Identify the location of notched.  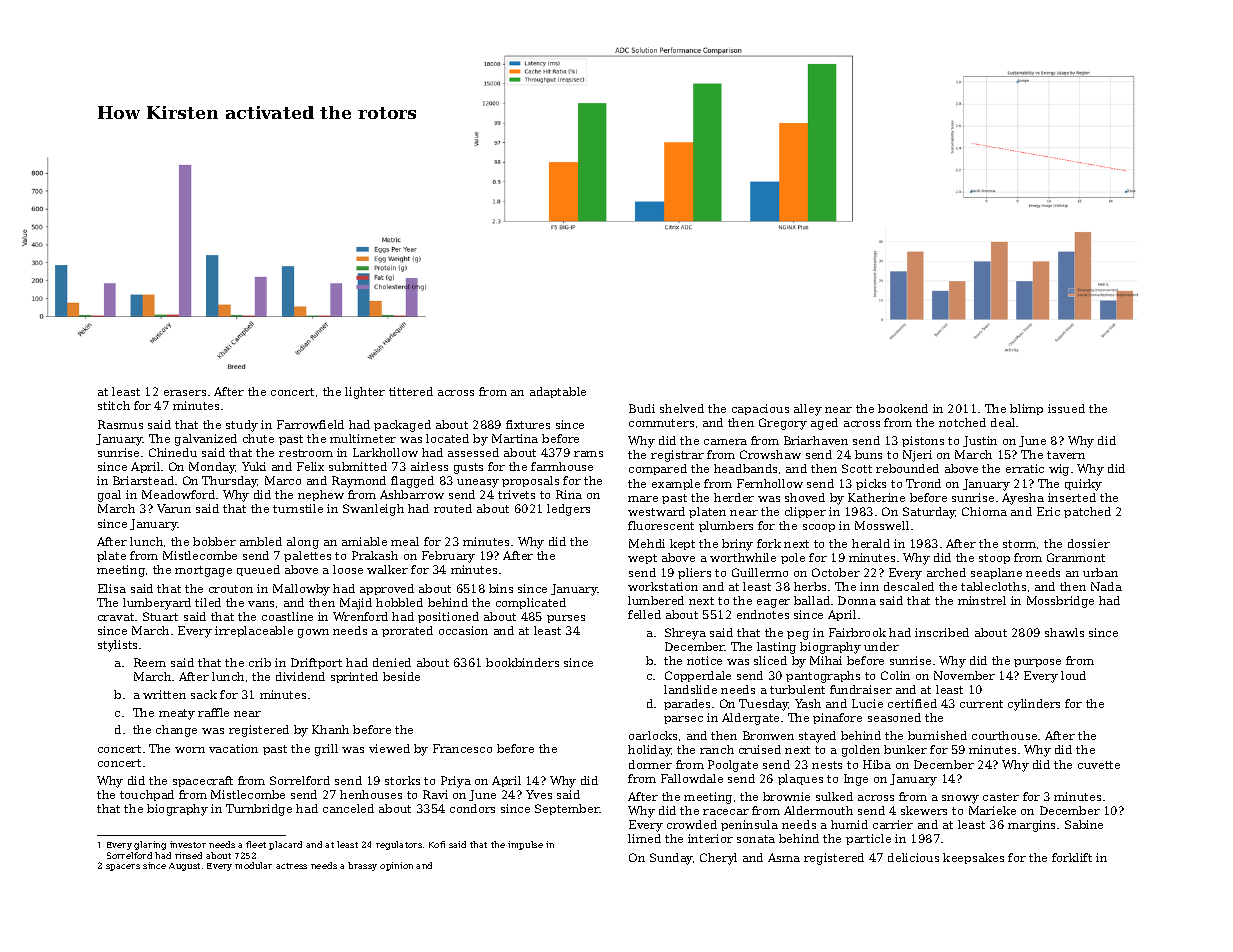
(962, 422).
